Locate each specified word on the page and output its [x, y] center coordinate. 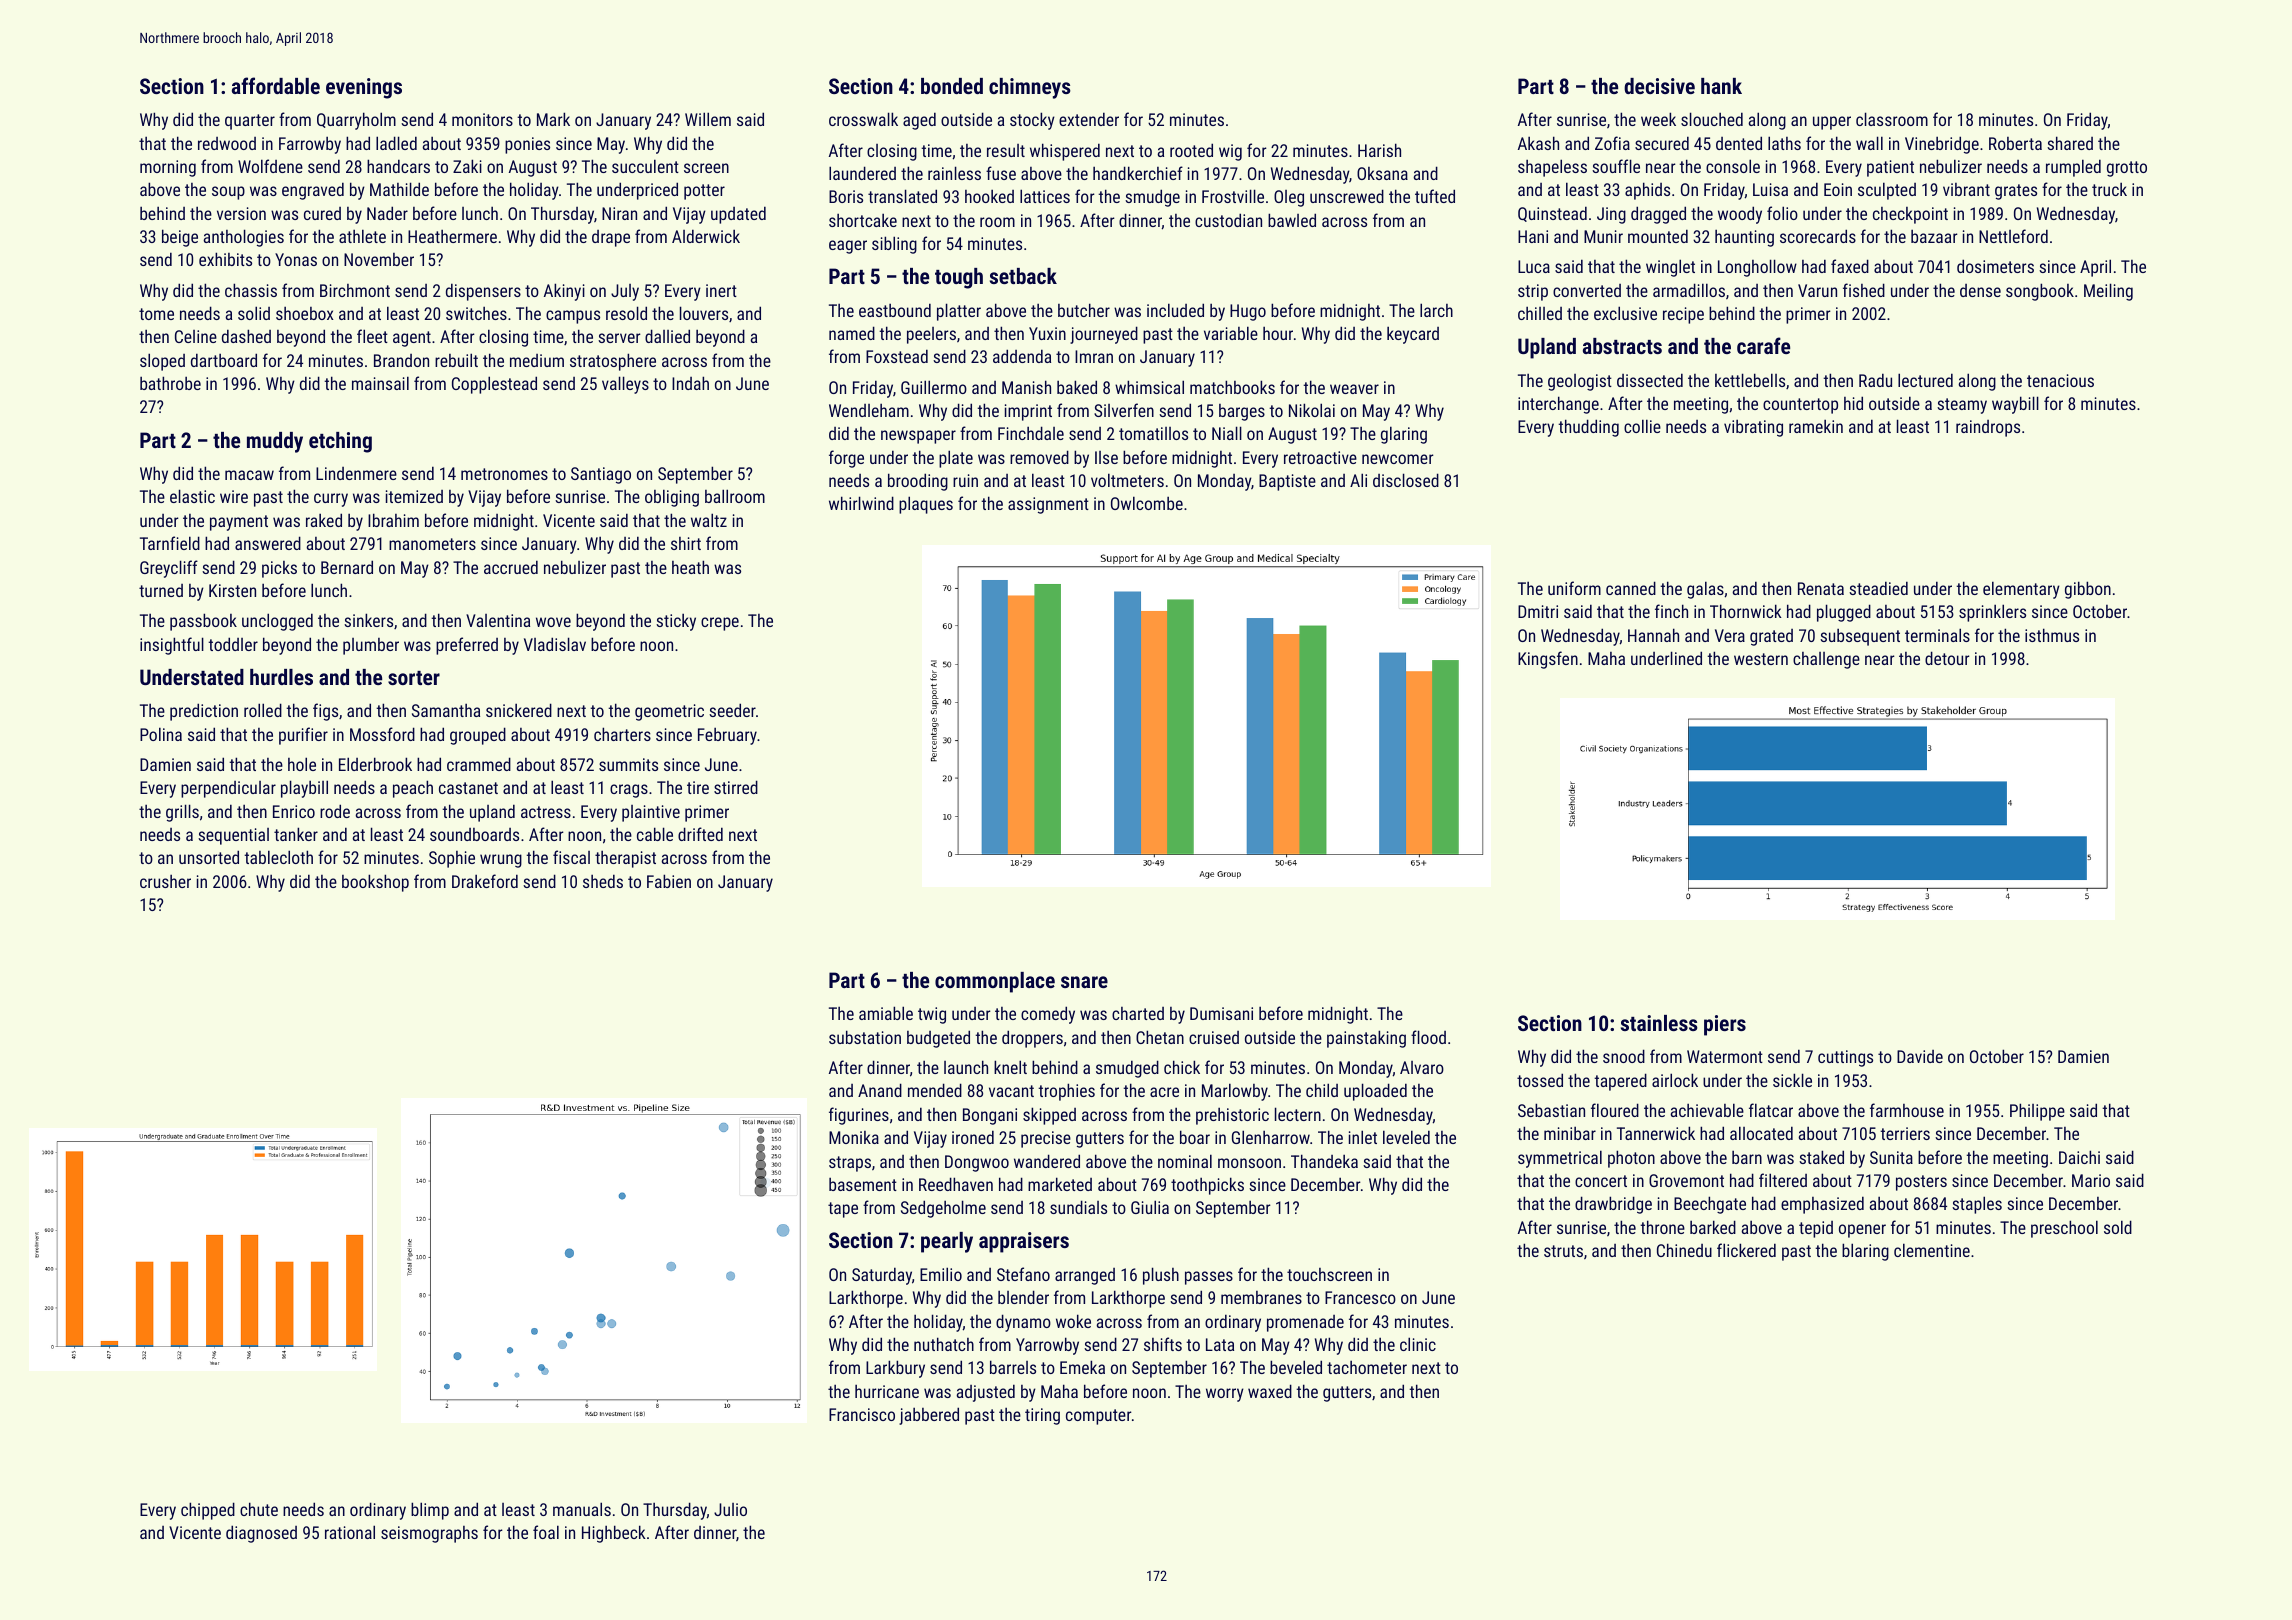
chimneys [1030, 88]
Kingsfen [1548, 660]
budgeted [938, 1039]
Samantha [446, 710]
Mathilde [399, 189]
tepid [1816, 1229]
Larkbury [895, 1369]
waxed [1270, 1391]
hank [1721, 86]
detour [1947, 658]
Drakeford [485, 881]
